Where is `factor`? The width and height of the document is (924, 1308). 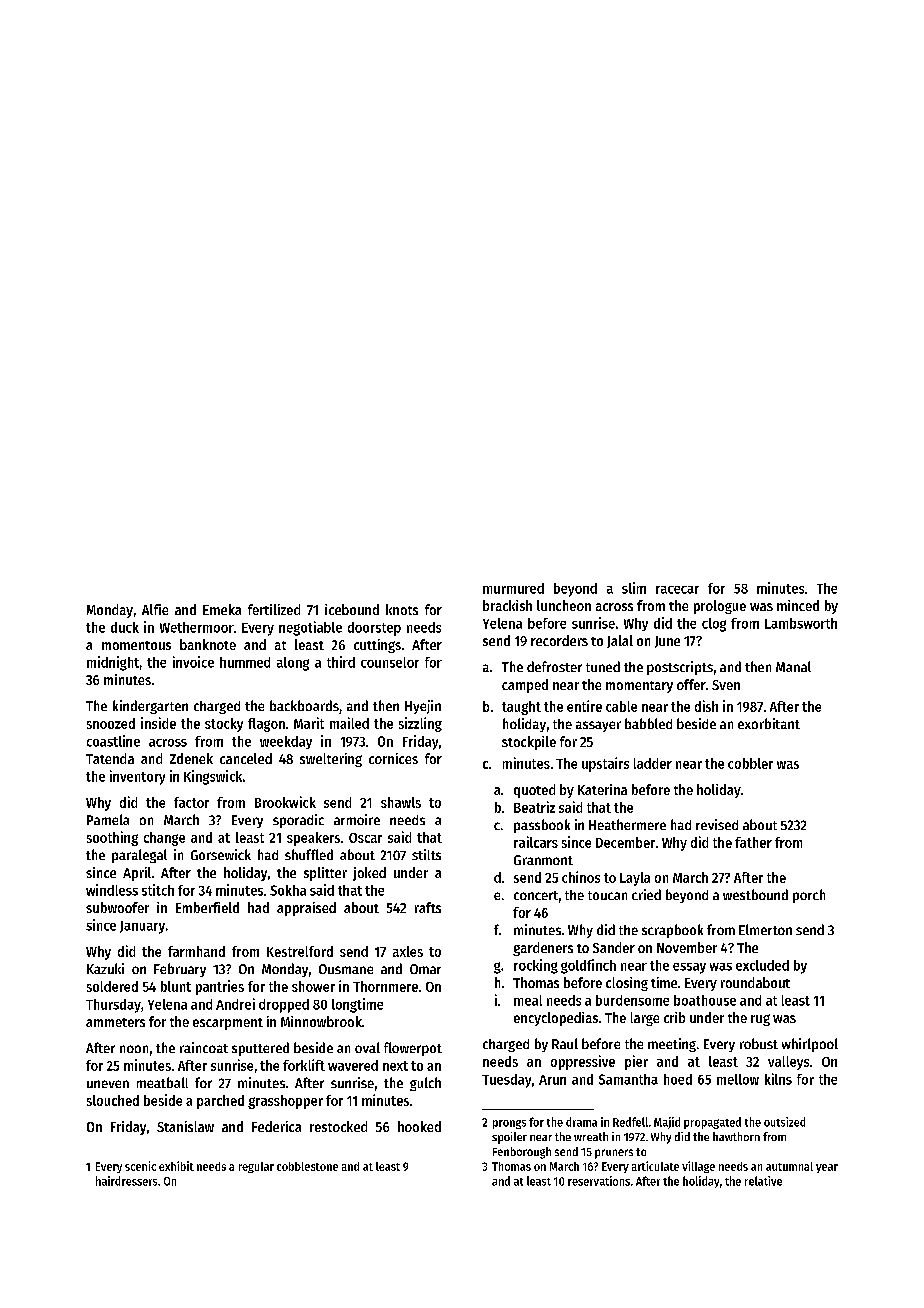 factor is located at coordinates (191, 802).
